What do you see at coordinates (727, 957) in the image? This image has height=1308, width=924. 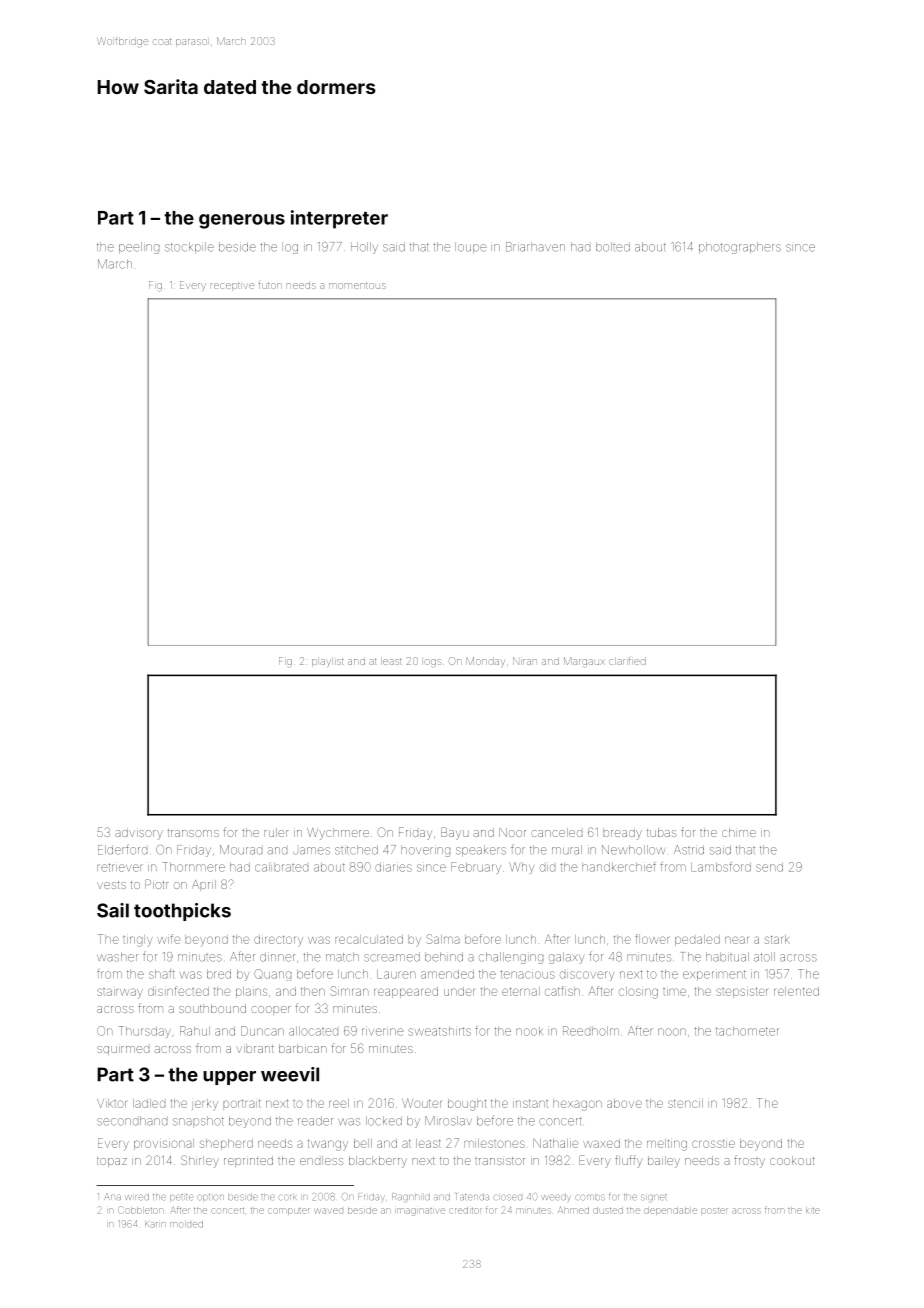 I see `habitual` at bounding box center [727, 957].
